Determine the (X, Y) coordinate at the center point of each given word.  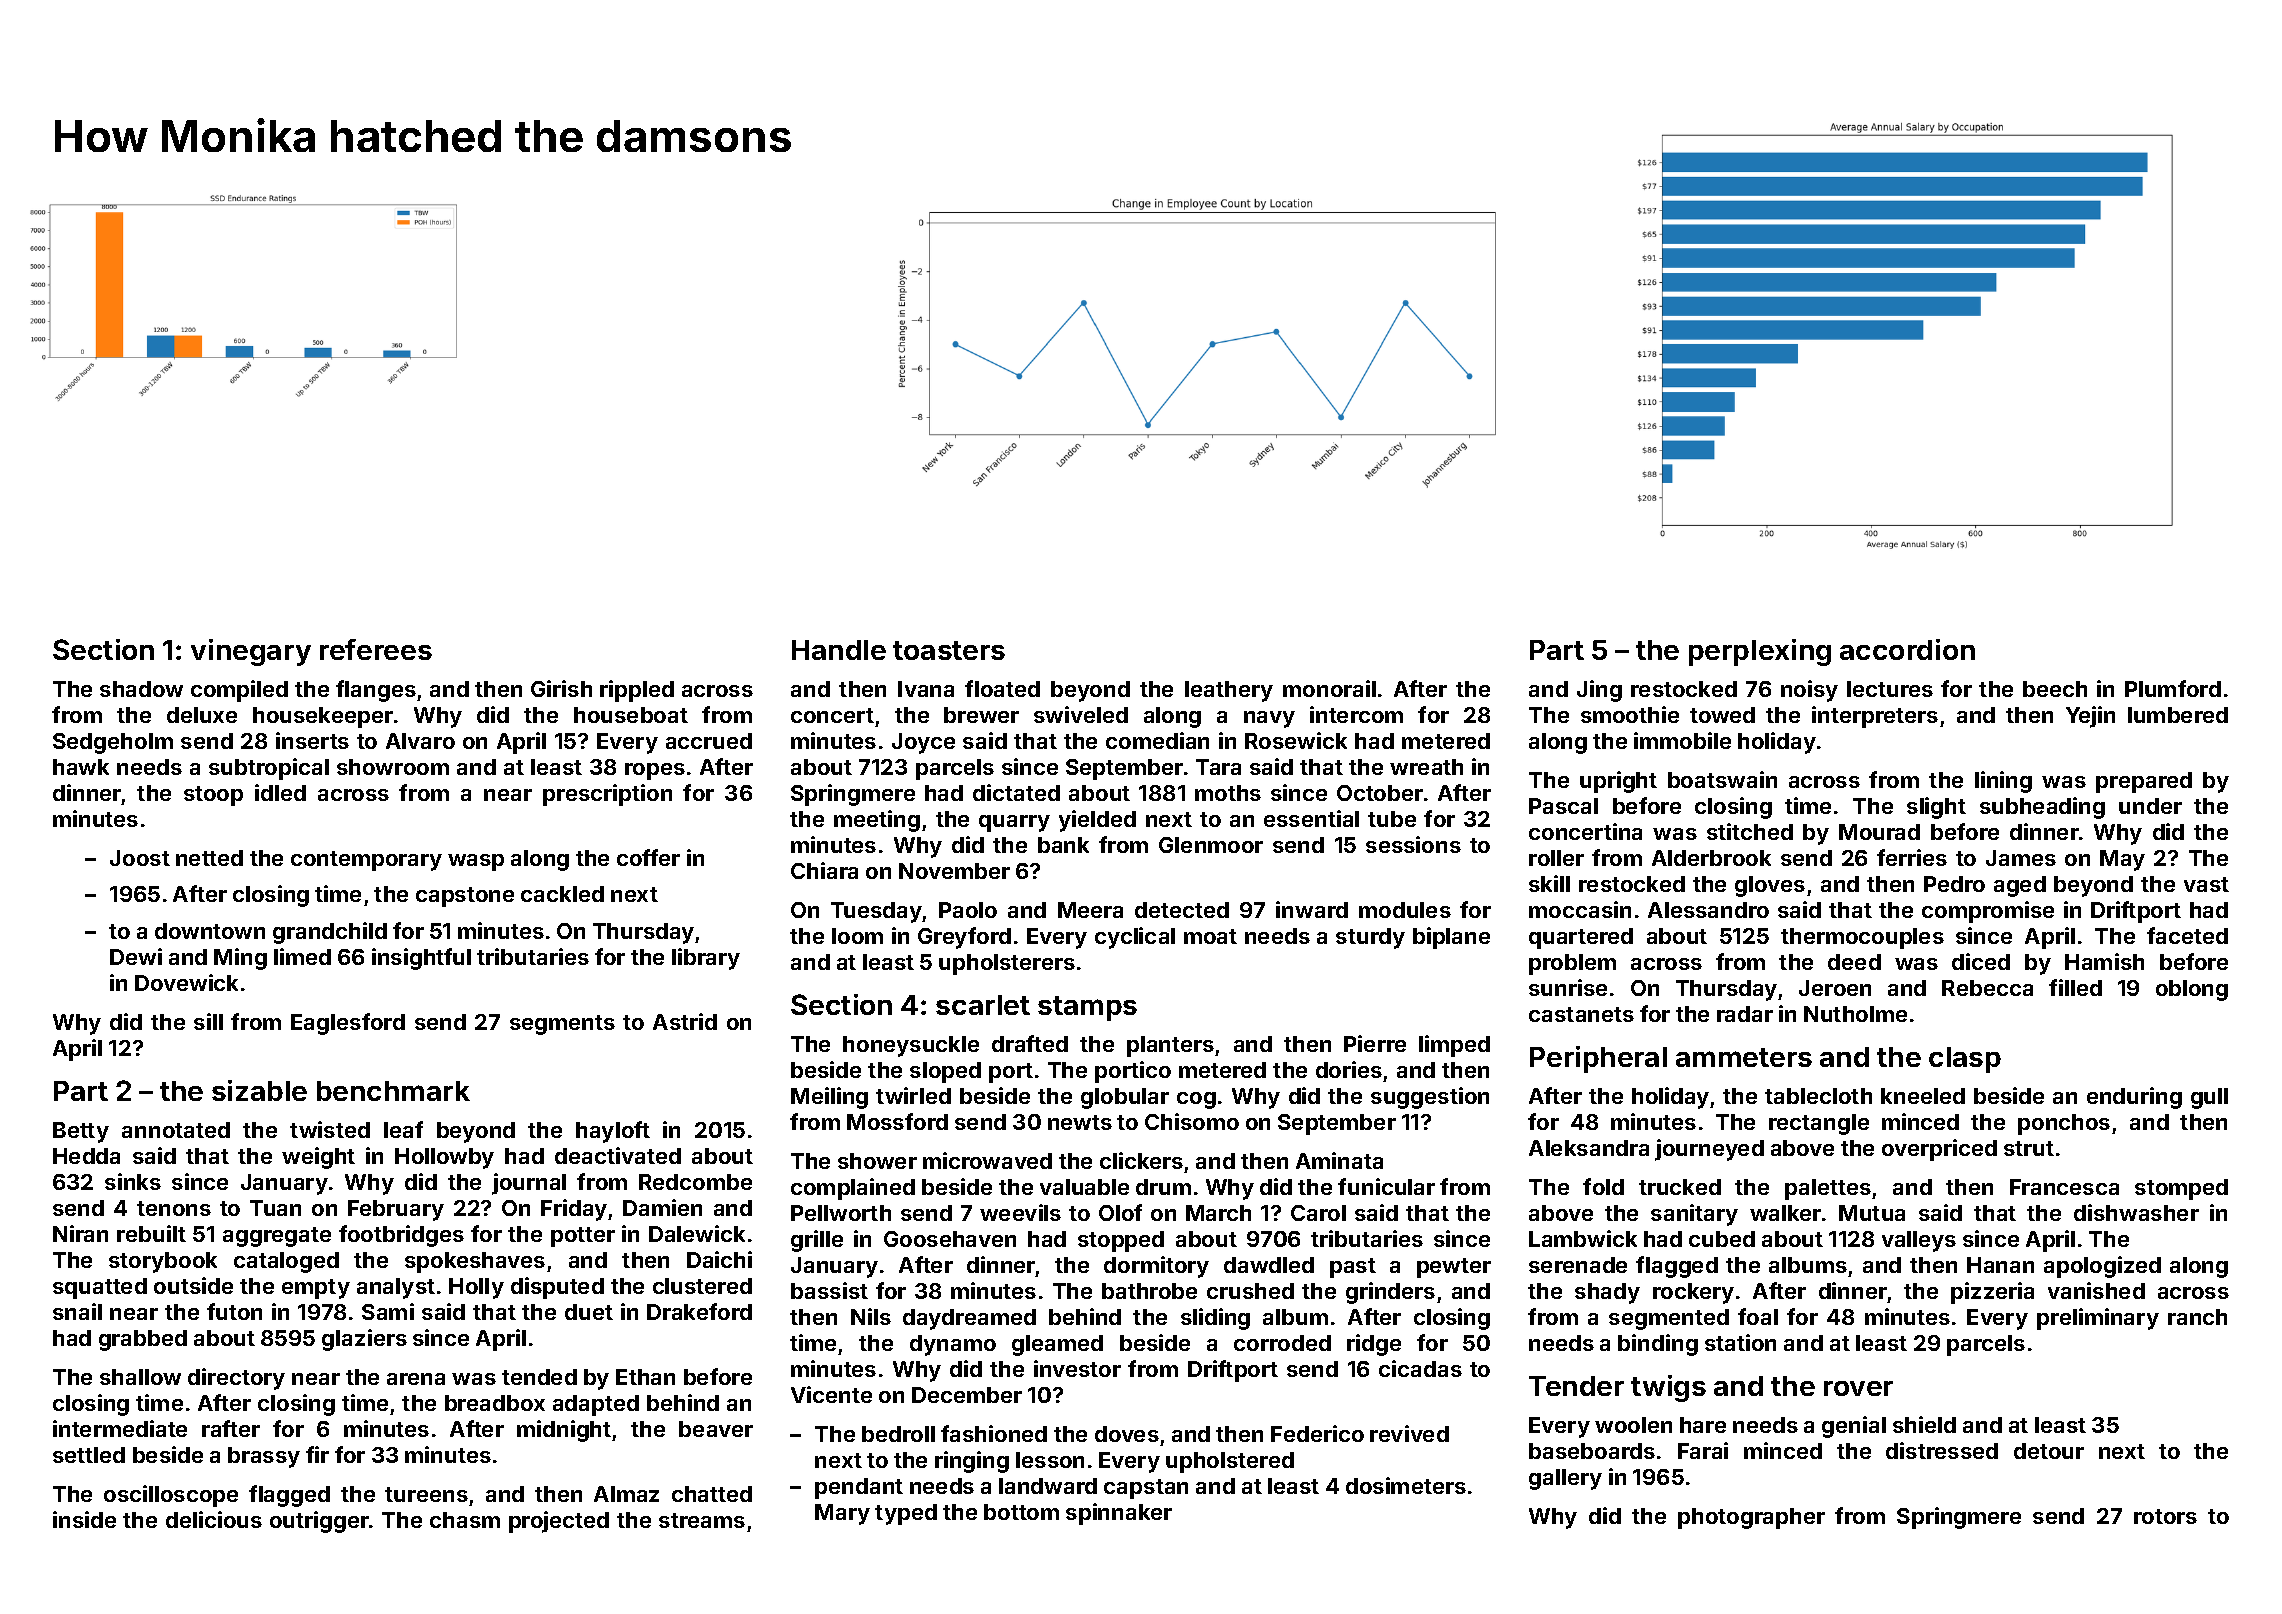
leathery (1229, 691)
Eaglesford (348, 1024)
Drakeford (699, 1311)
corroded (1282, 1343)
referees (376, 649)
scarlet (983, 1005)
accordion (1907, 649)
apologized (2102, 1267)
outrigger (319, 1522)
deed (1854, 962)
